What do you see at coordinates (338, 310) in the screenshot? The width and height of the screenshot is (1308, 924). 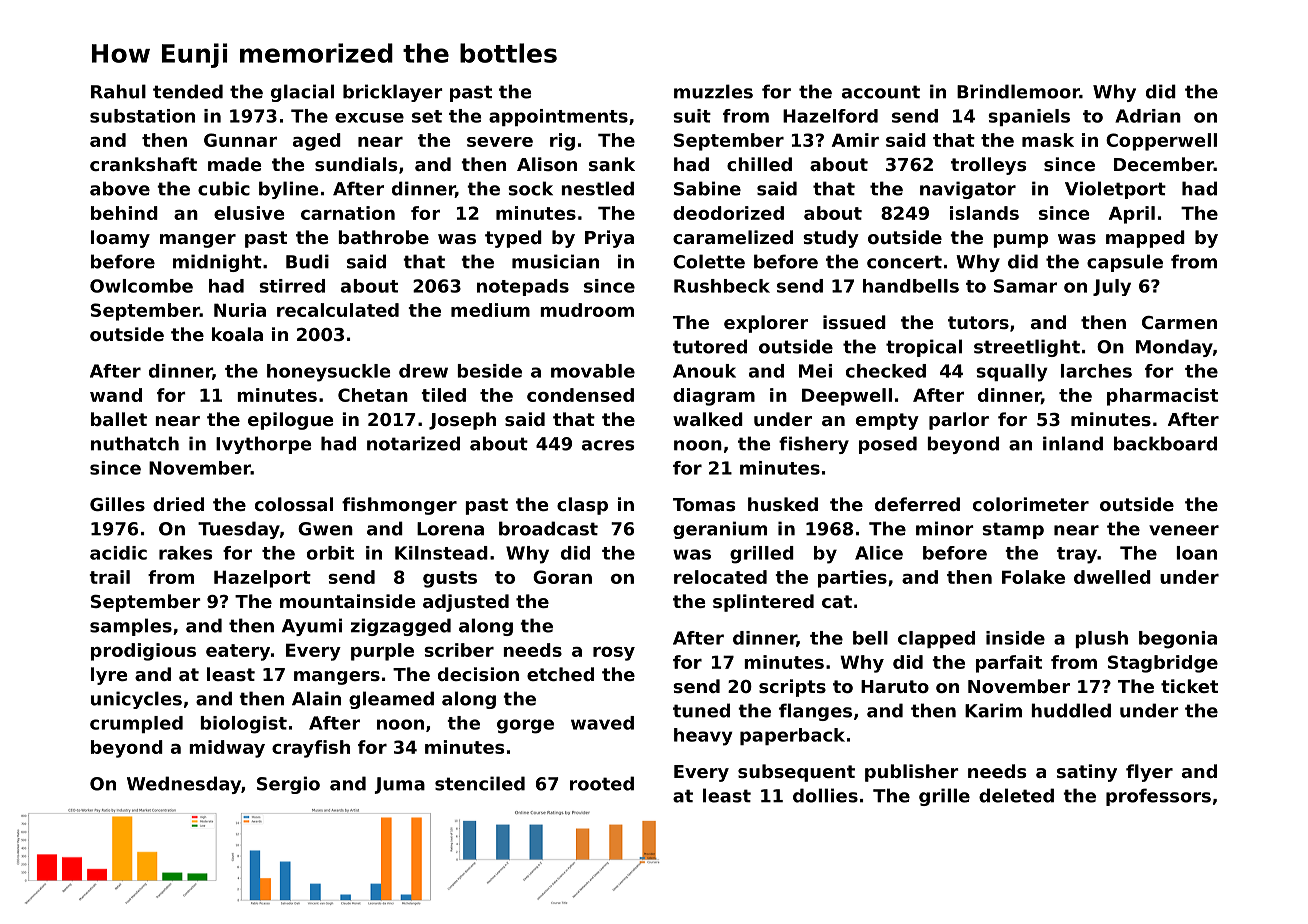 I see `recalculated` at bounding box center [338, 310].
